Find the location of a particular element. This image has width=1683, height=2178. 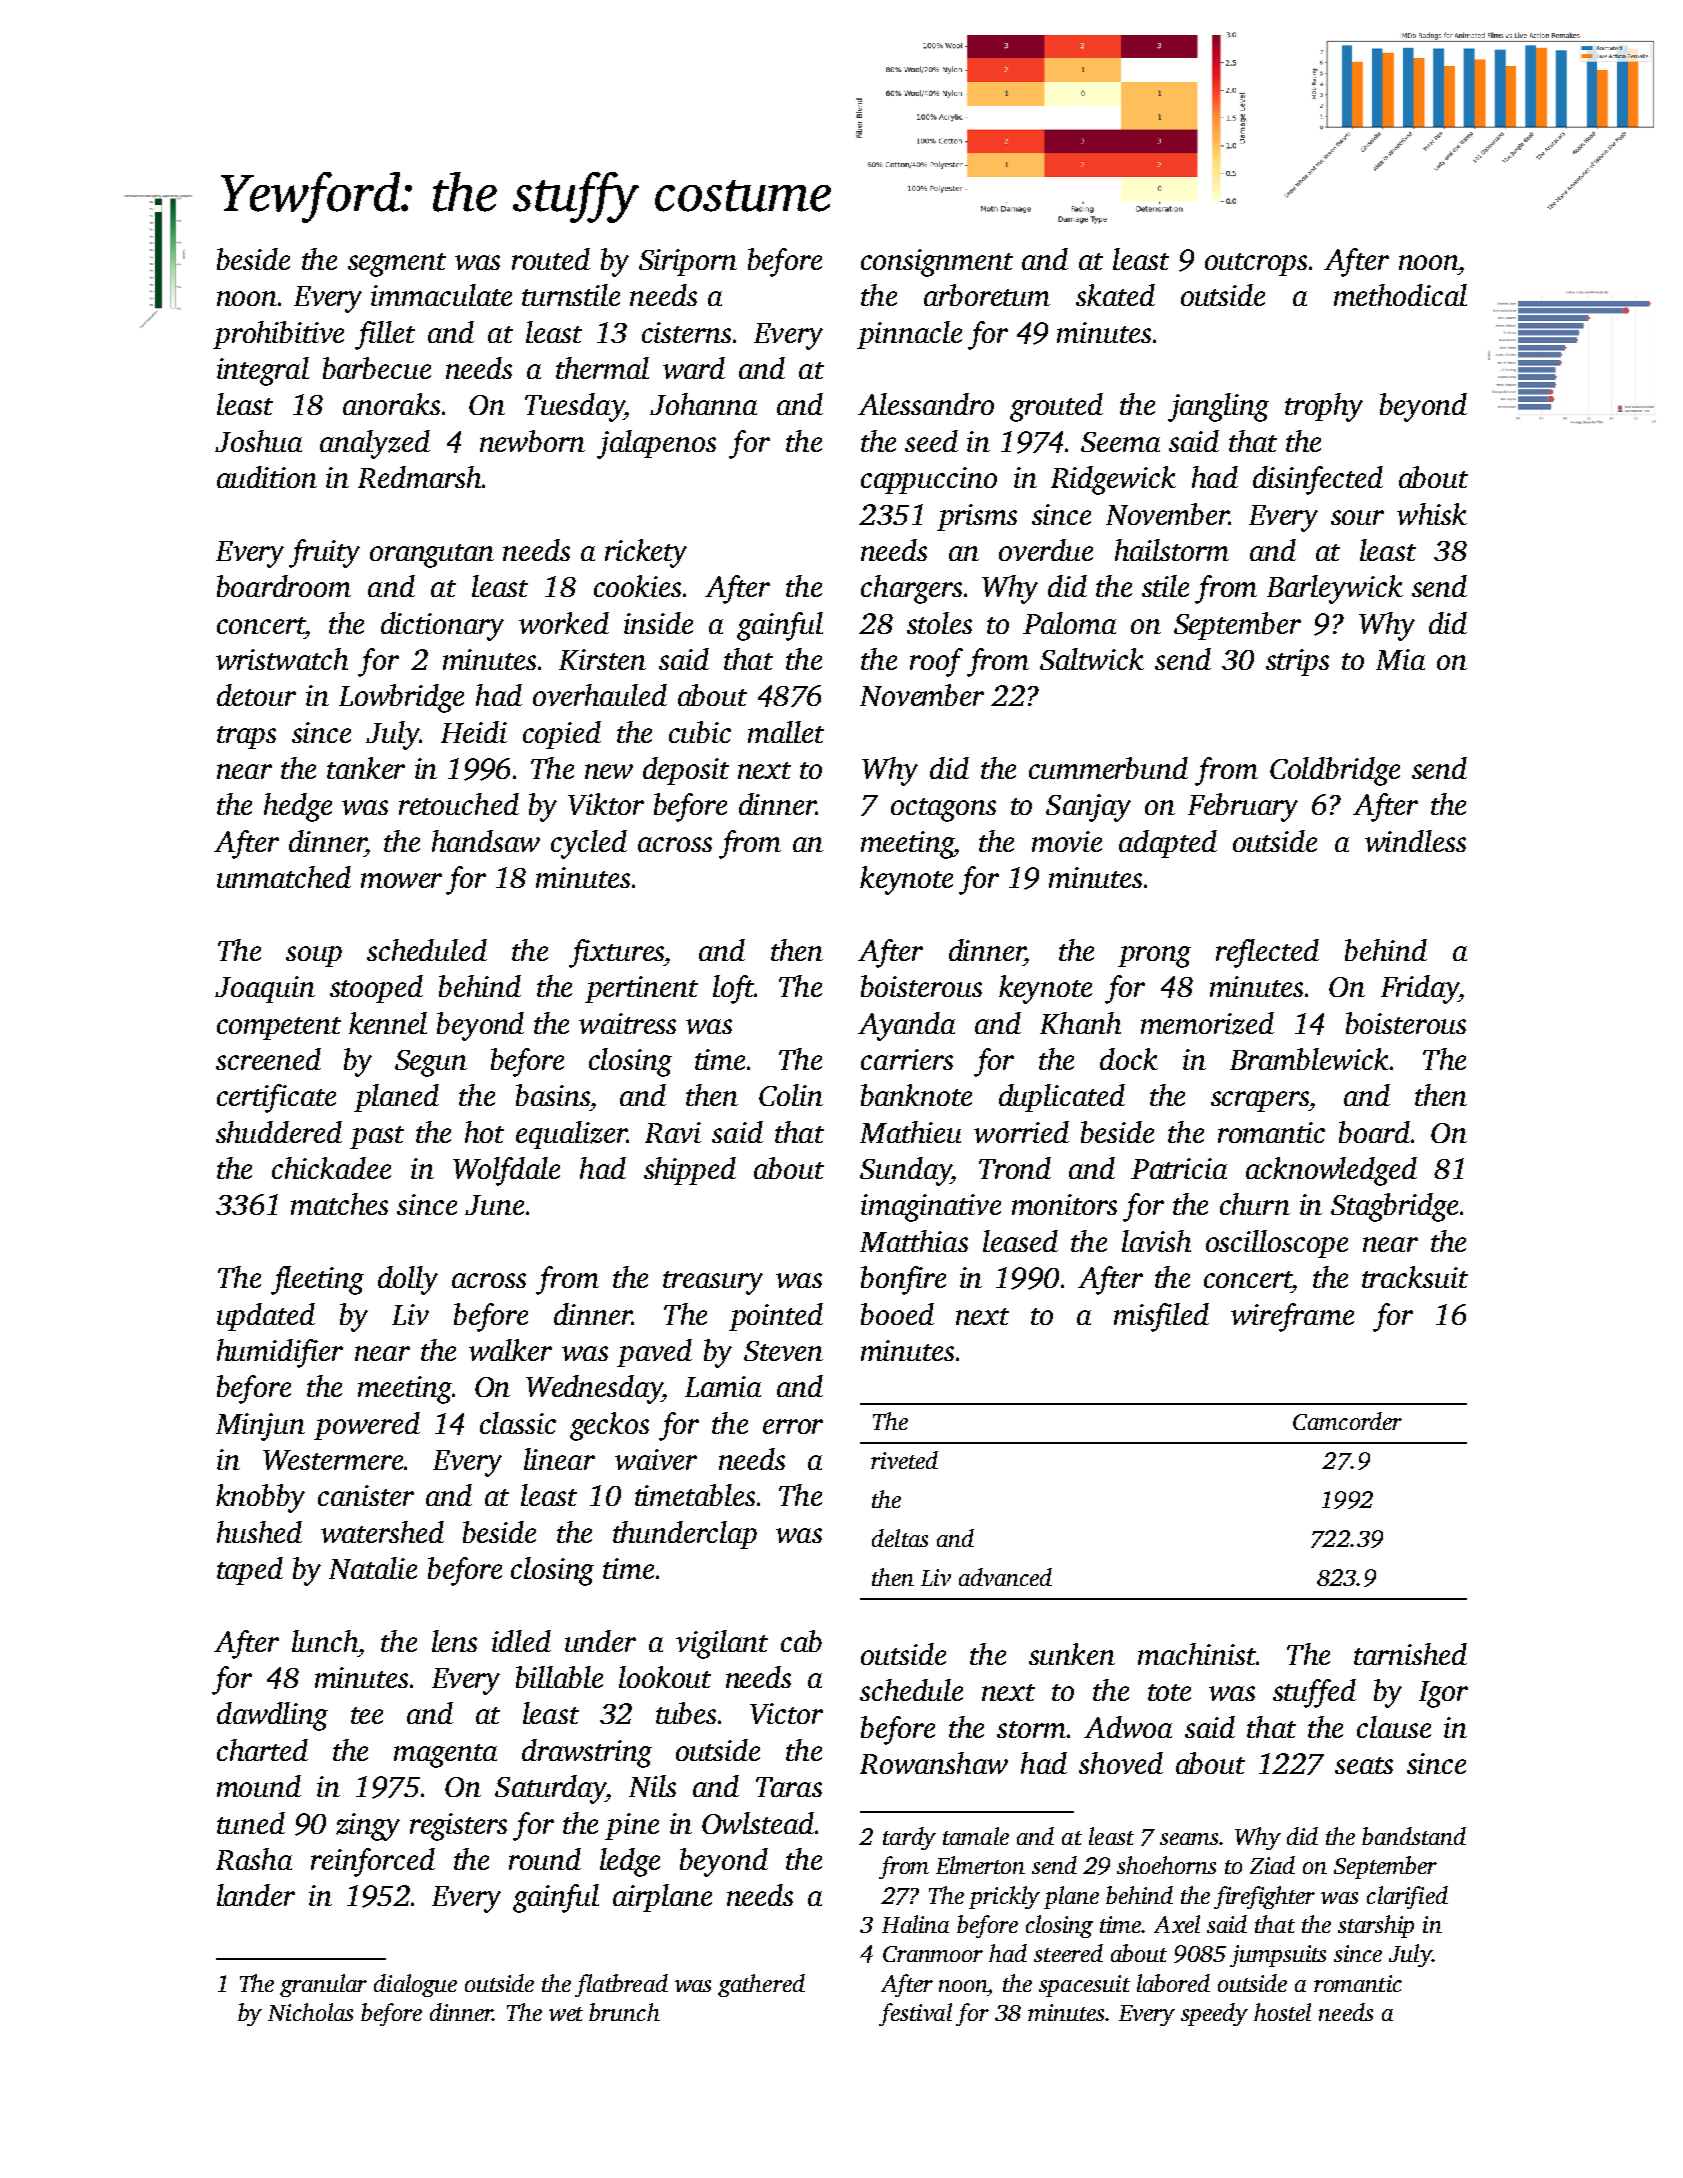

mallet is located at coordinates (786, 732).
